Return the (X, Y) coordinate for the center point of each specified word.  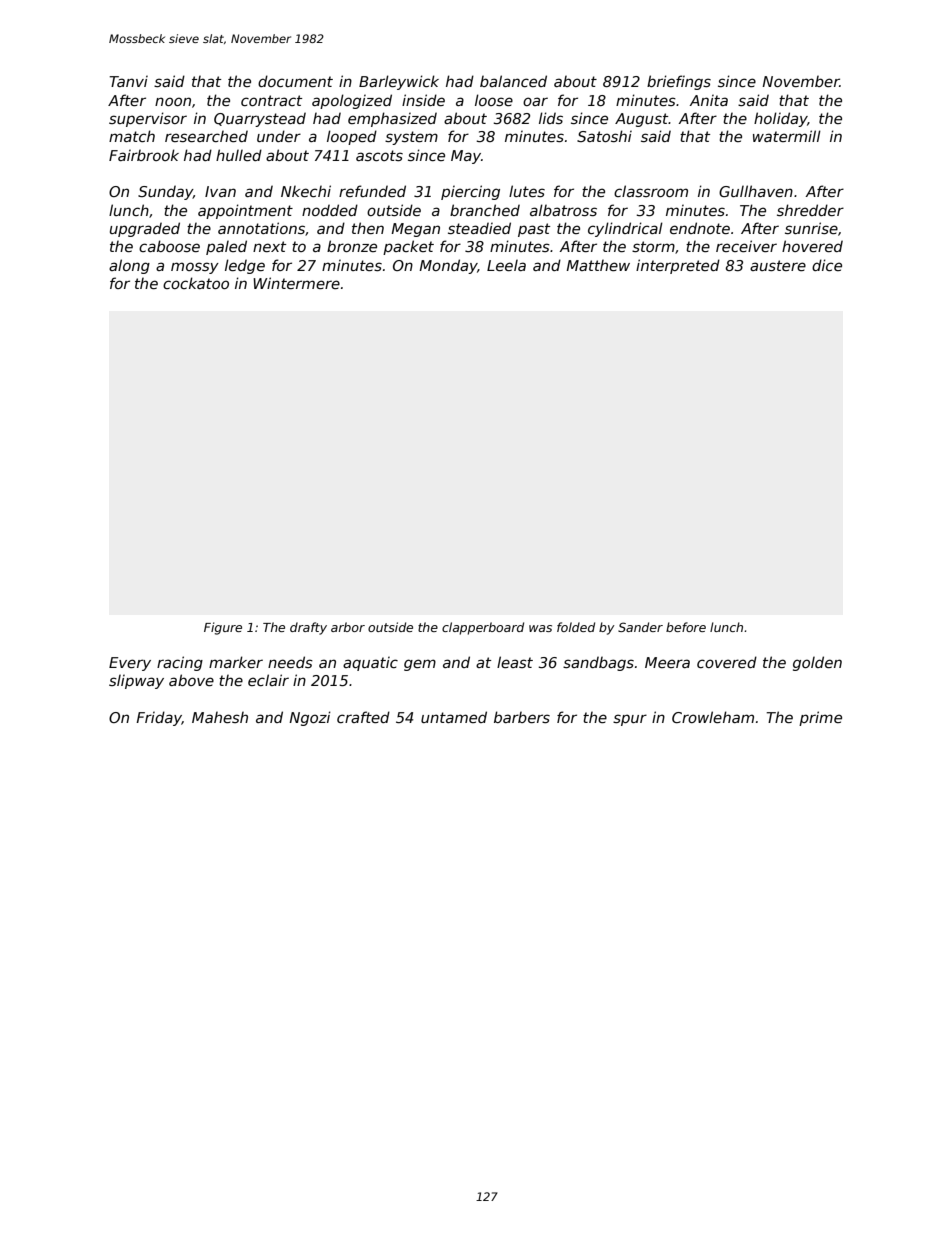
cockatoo (196, 283)
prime (820, 718)
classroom (651, 191)
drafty (308, 628)
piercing (470, 192)
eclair (268, 680)
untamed (454, 717)
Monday (448, 266)
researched (206, 136)
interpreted (678, 266)
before (686, 627)
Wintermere (296, 283)
